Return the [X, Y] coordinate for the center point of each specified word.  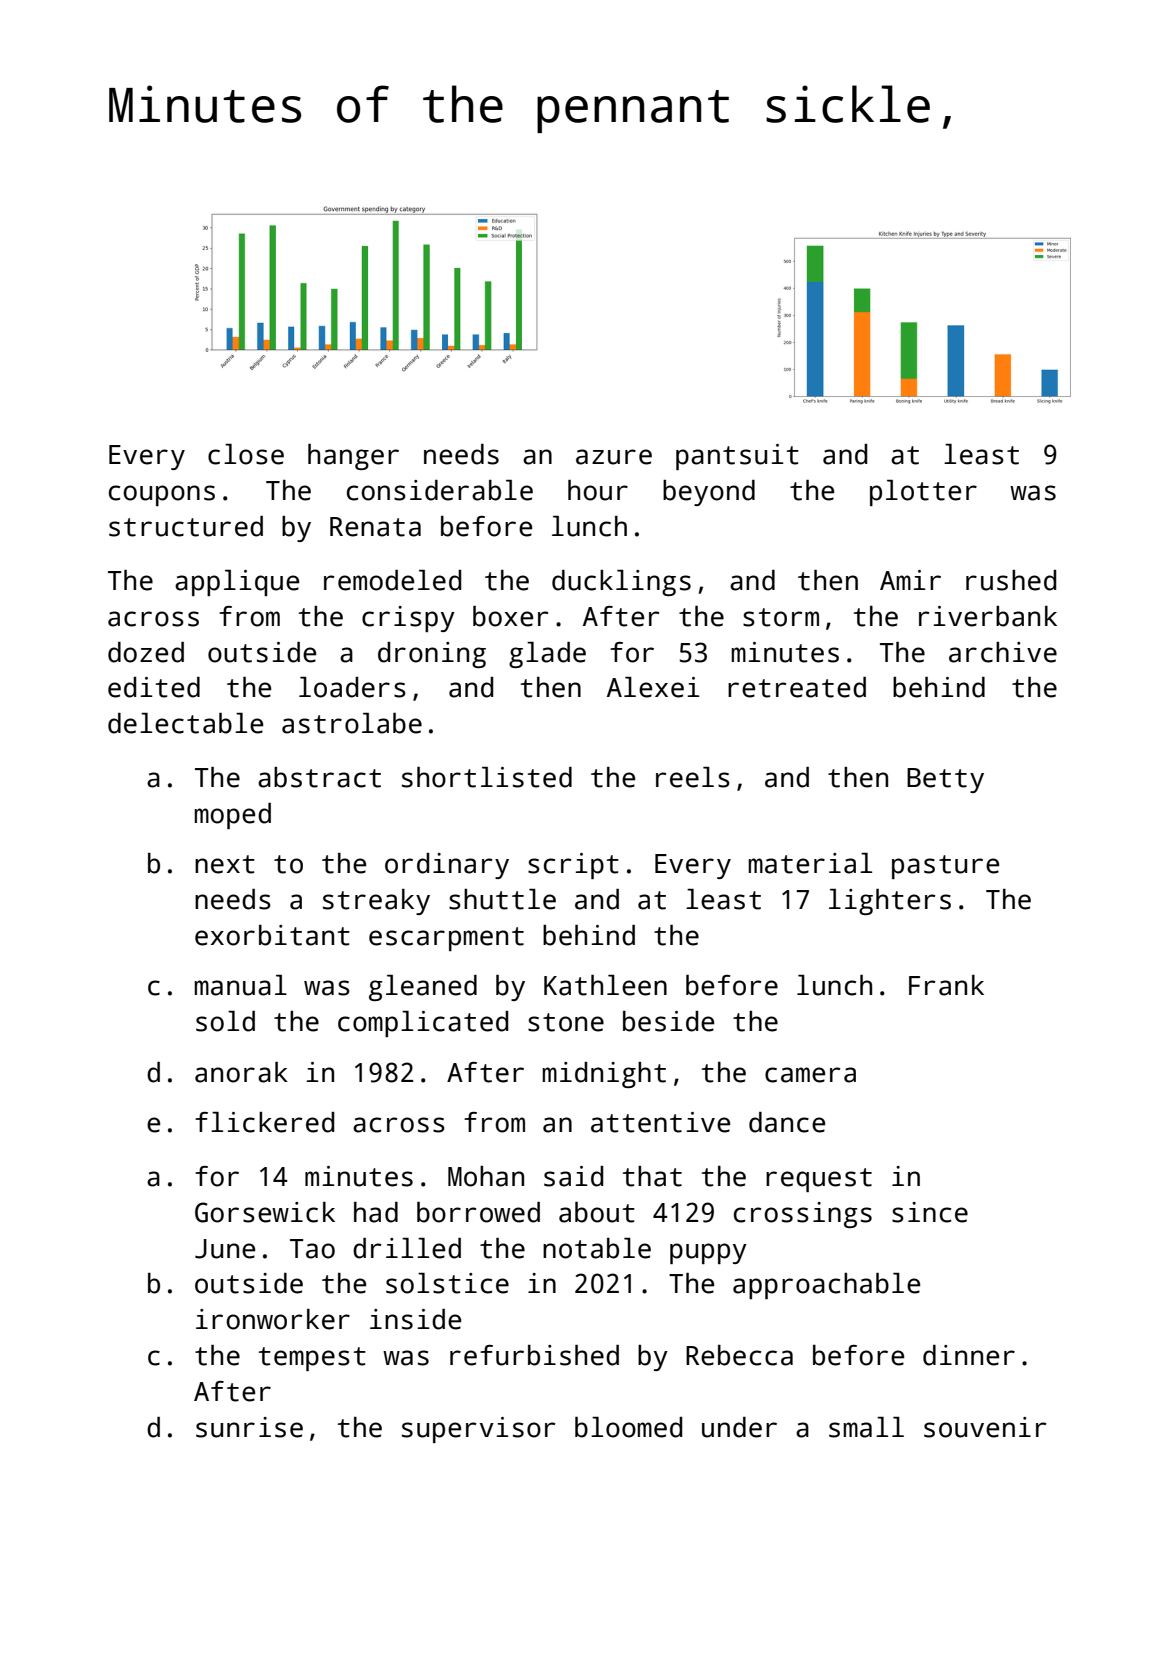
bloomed [628, 1427]
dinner [969, 1355]
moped [233, 816]
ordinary [447, 866]
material [810, 863]
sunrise [249, 1427]
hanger [353, 457]
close [246, 454]
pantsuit [737, 457]
